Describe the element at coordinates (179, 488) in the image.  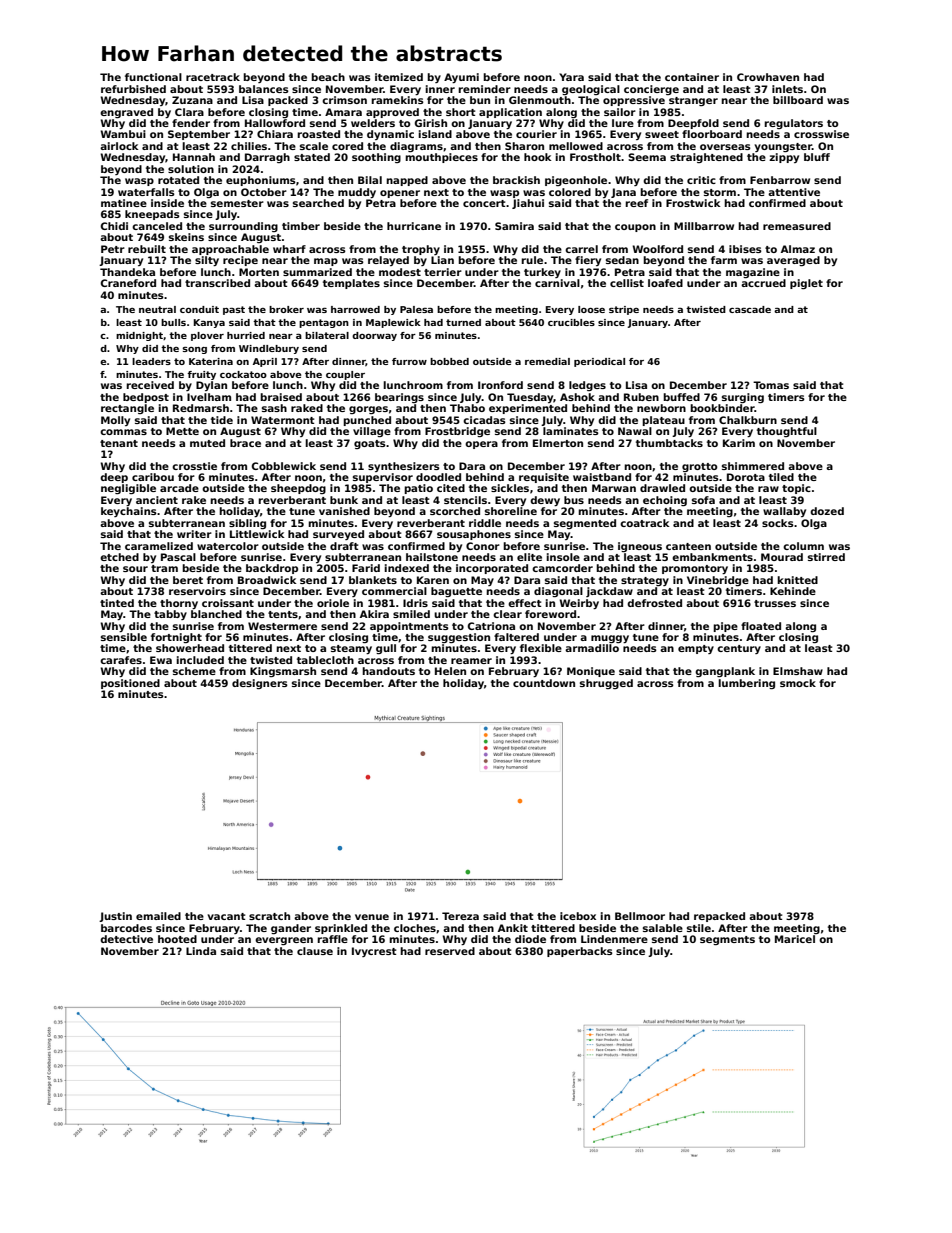
I see `arcade` at that location.
